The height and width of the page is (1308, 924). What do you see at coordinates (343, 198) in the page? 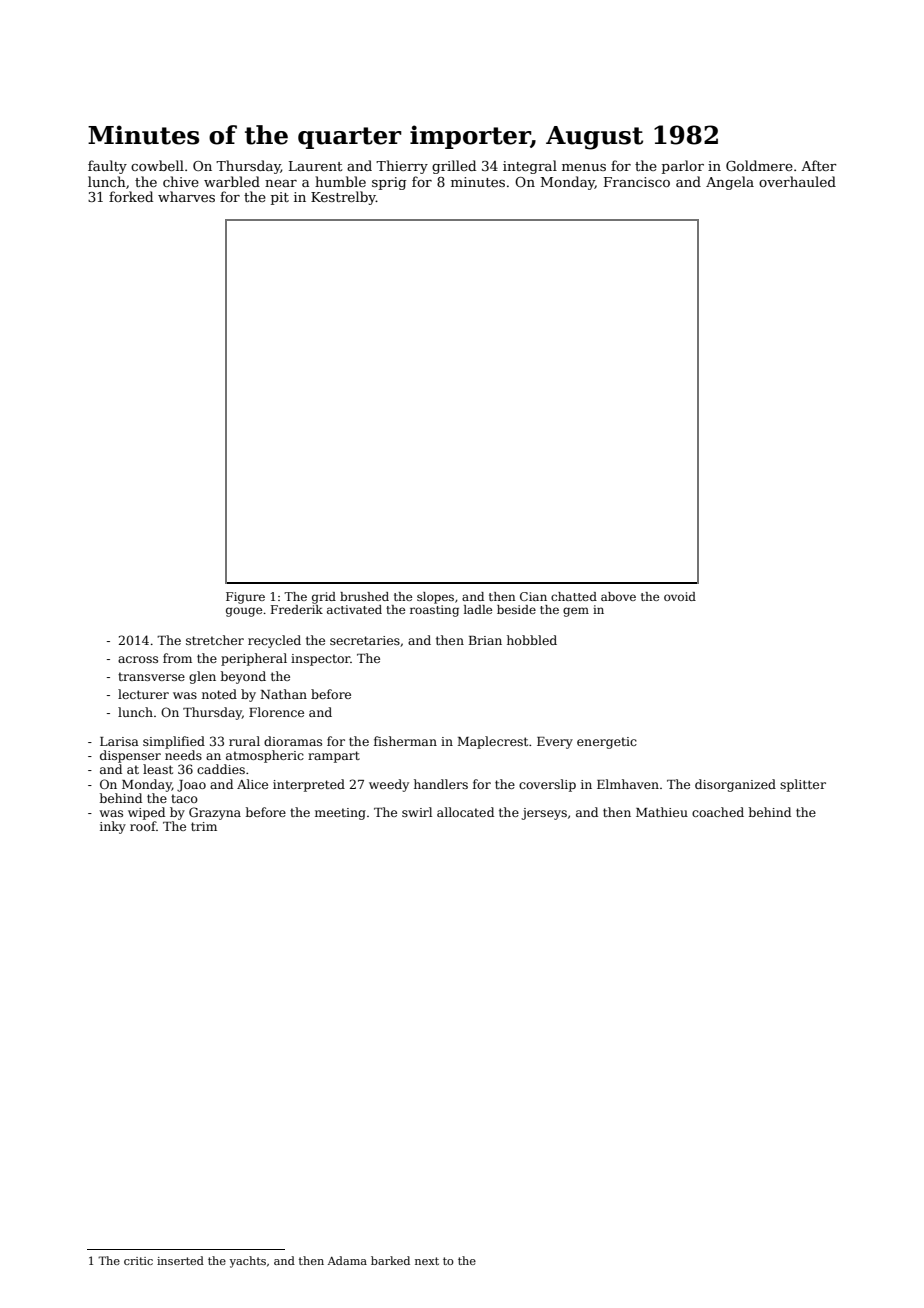
I see `Kestrelby` at bounding box center [343, 198].
